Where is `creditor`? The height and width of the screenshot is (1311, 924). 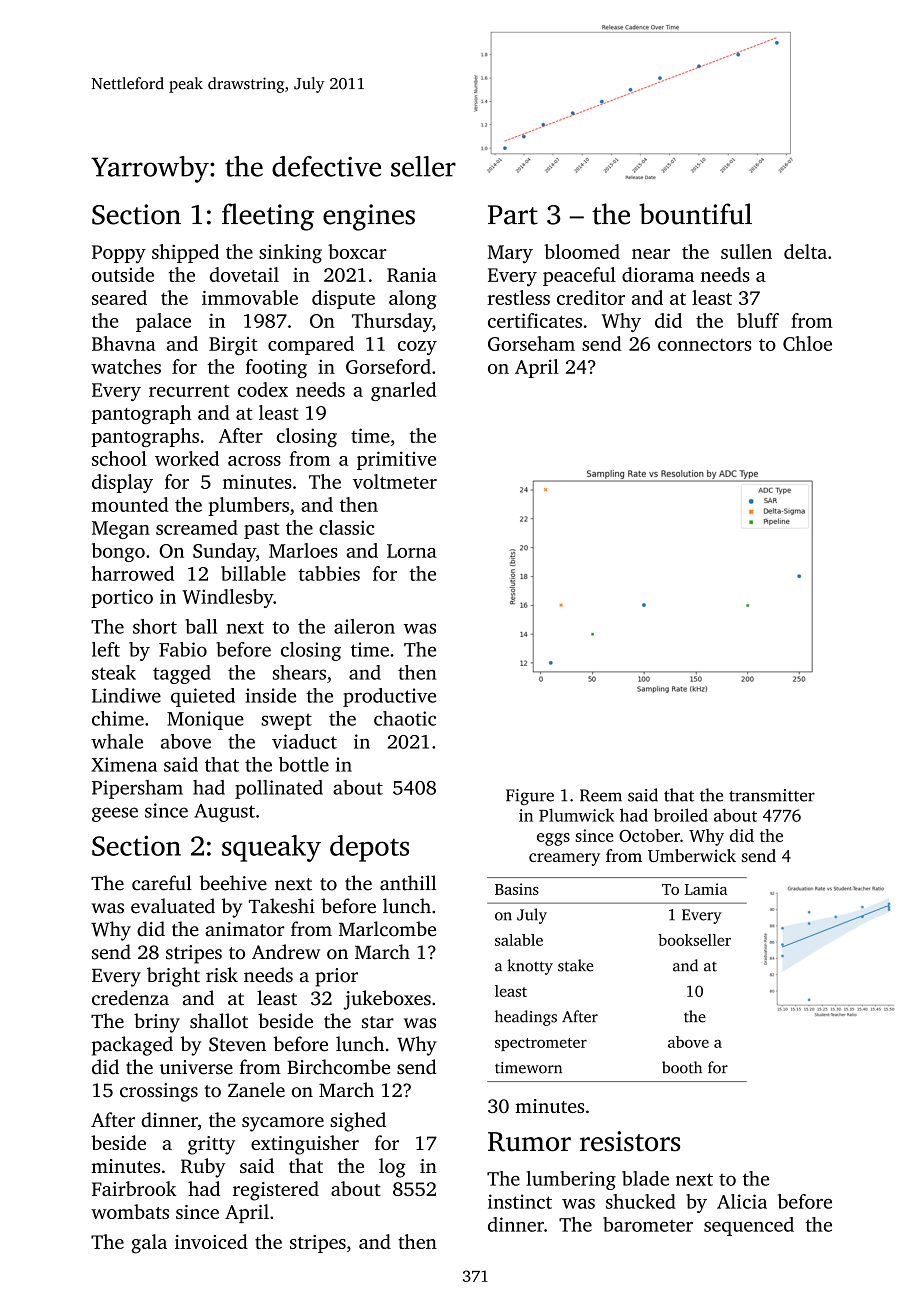
creditor is located at coordinates (591, 297).
